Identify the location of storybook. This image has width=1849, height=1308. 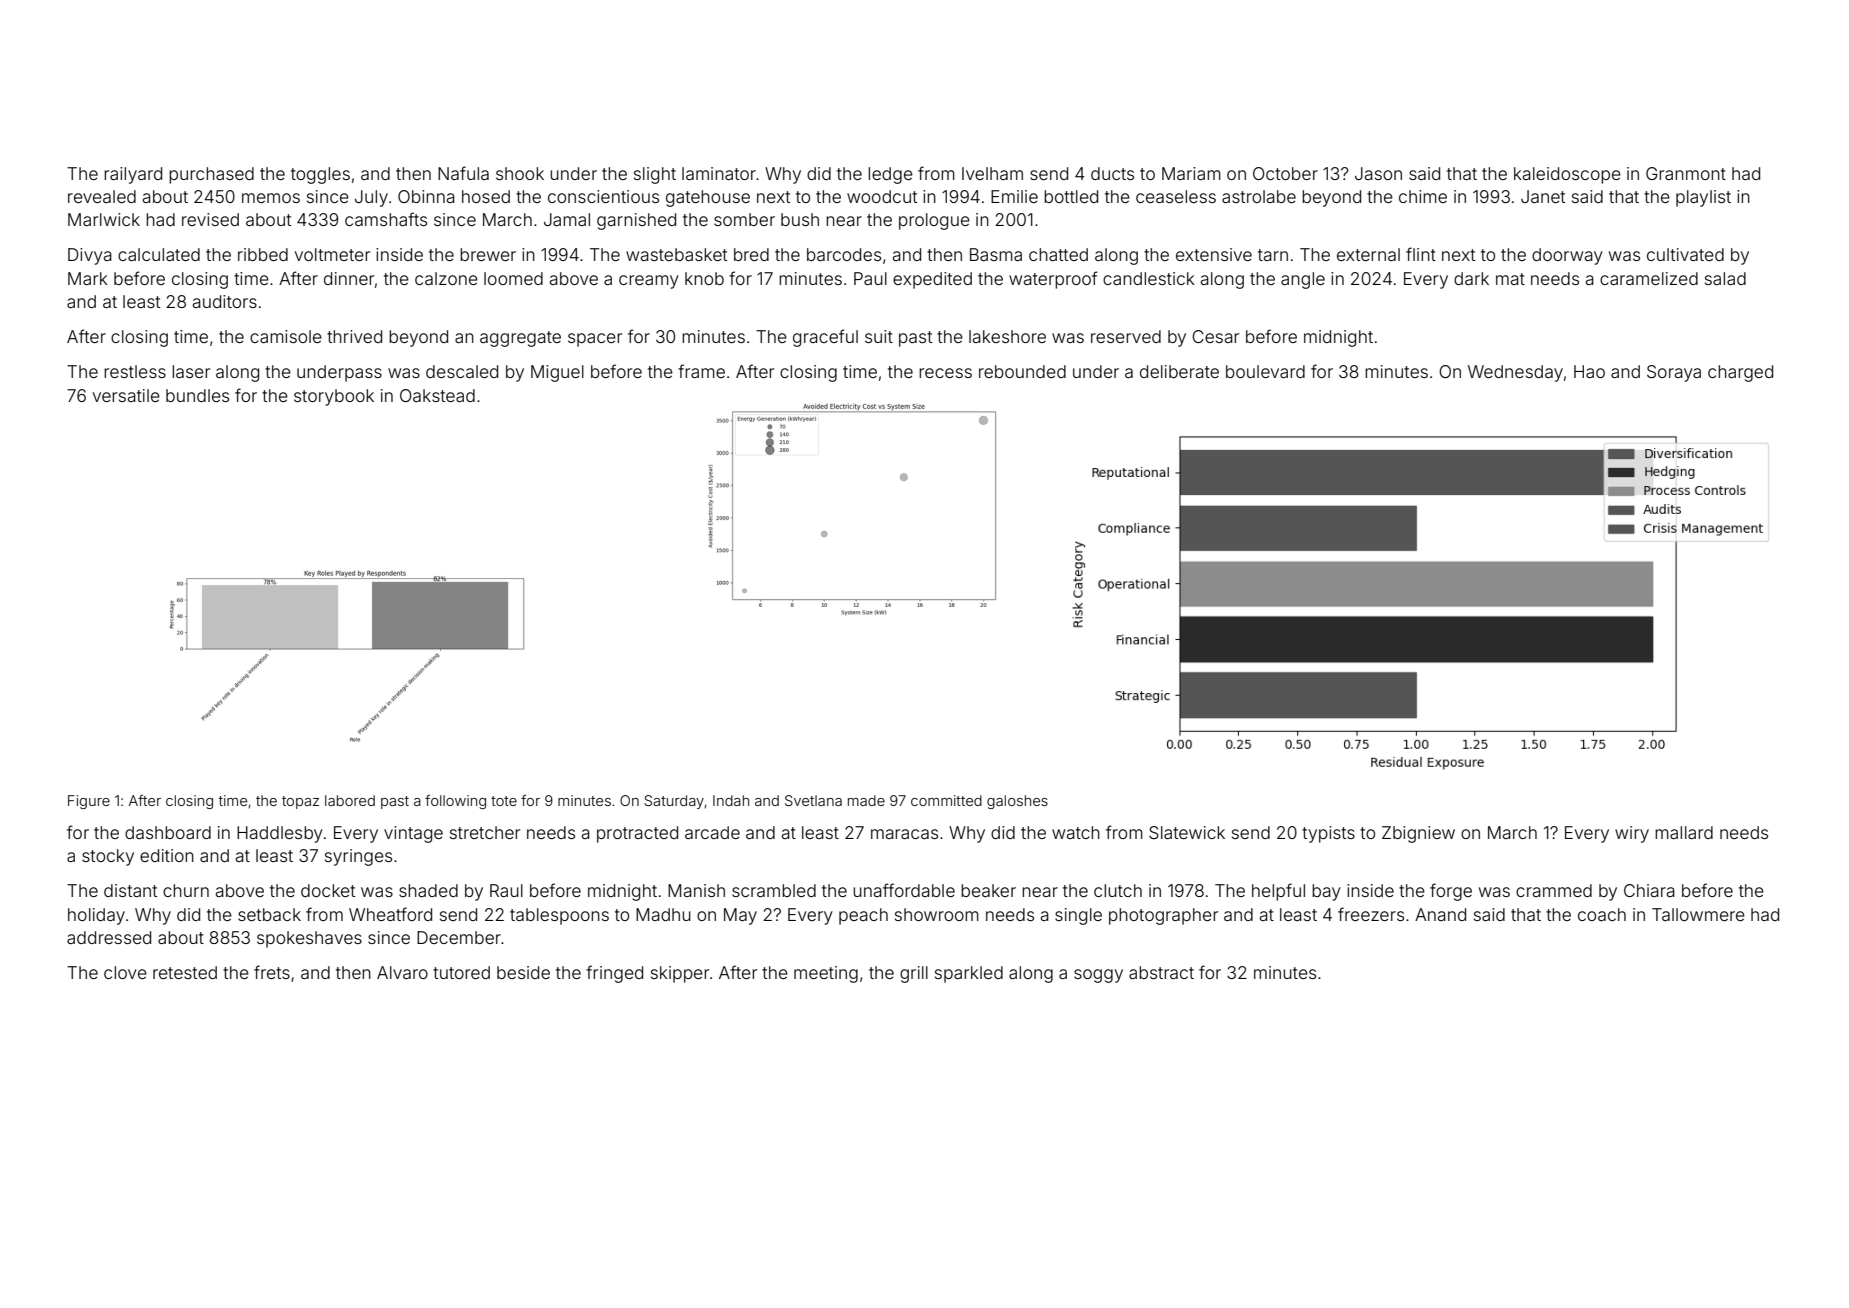
(334, 397).
